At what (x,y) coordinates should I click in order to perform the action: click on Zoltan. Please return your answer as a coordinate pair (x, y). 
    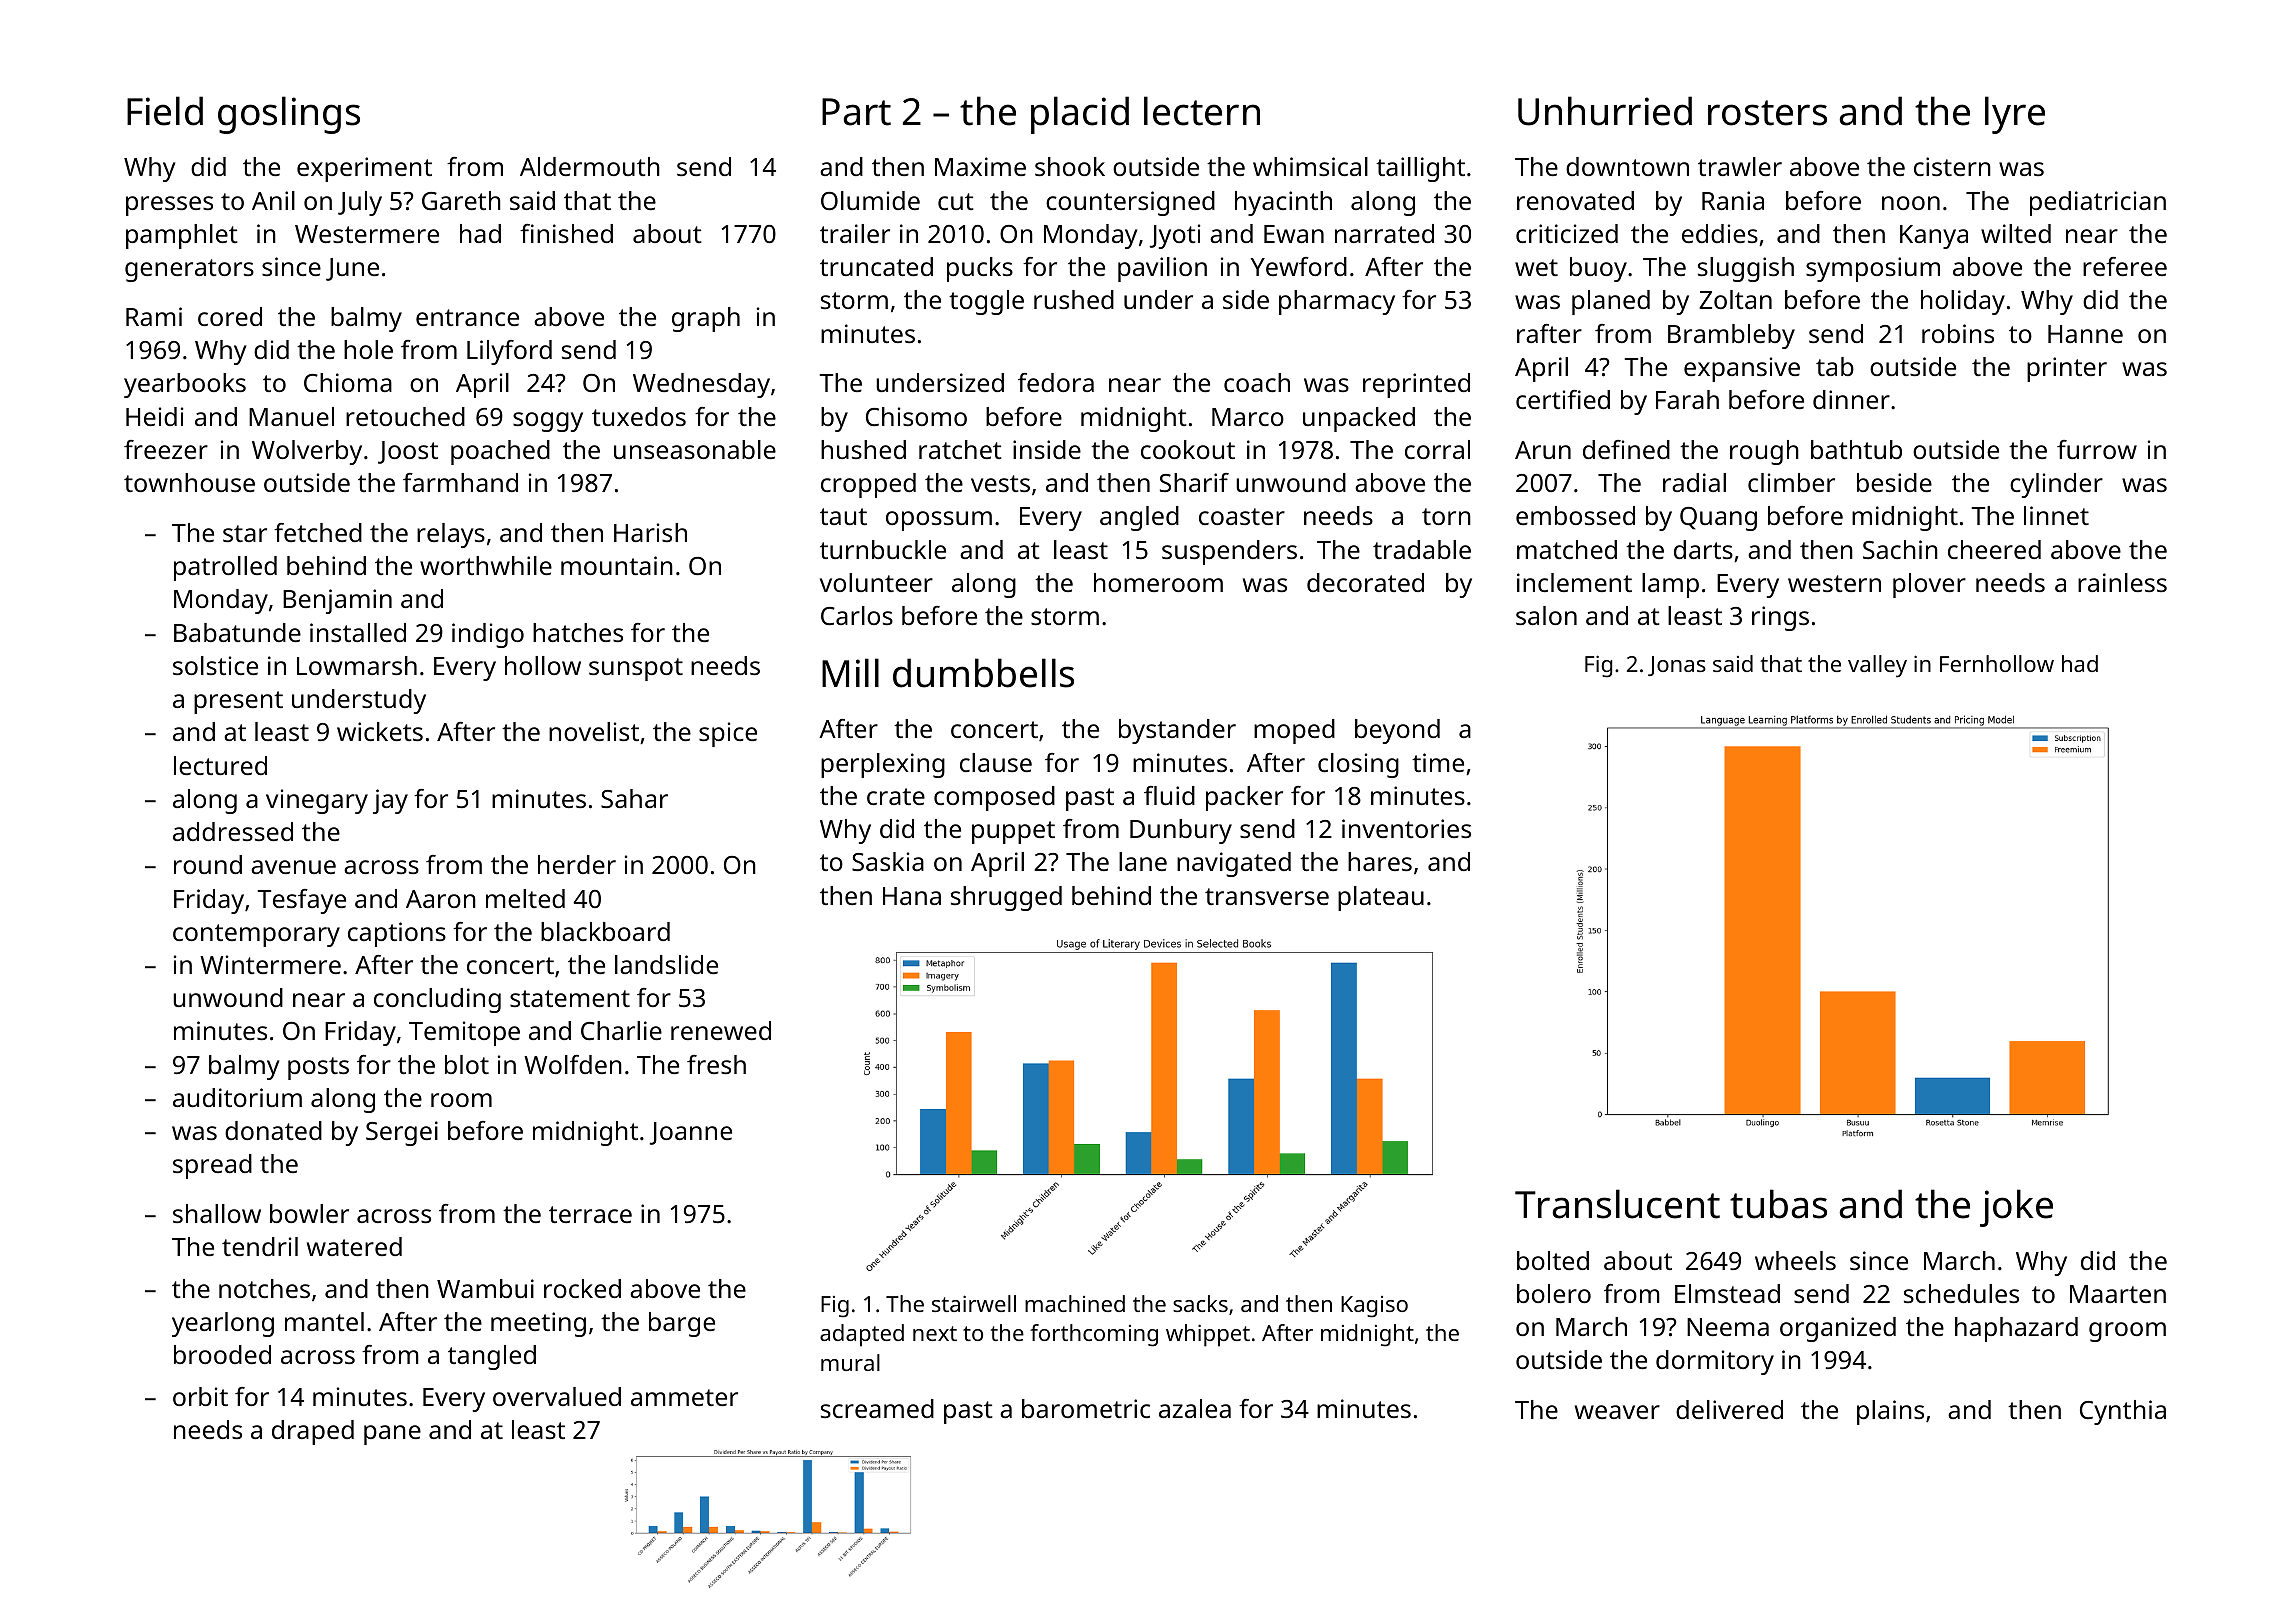
    Looking at the image, I should click on (1735, 299).
